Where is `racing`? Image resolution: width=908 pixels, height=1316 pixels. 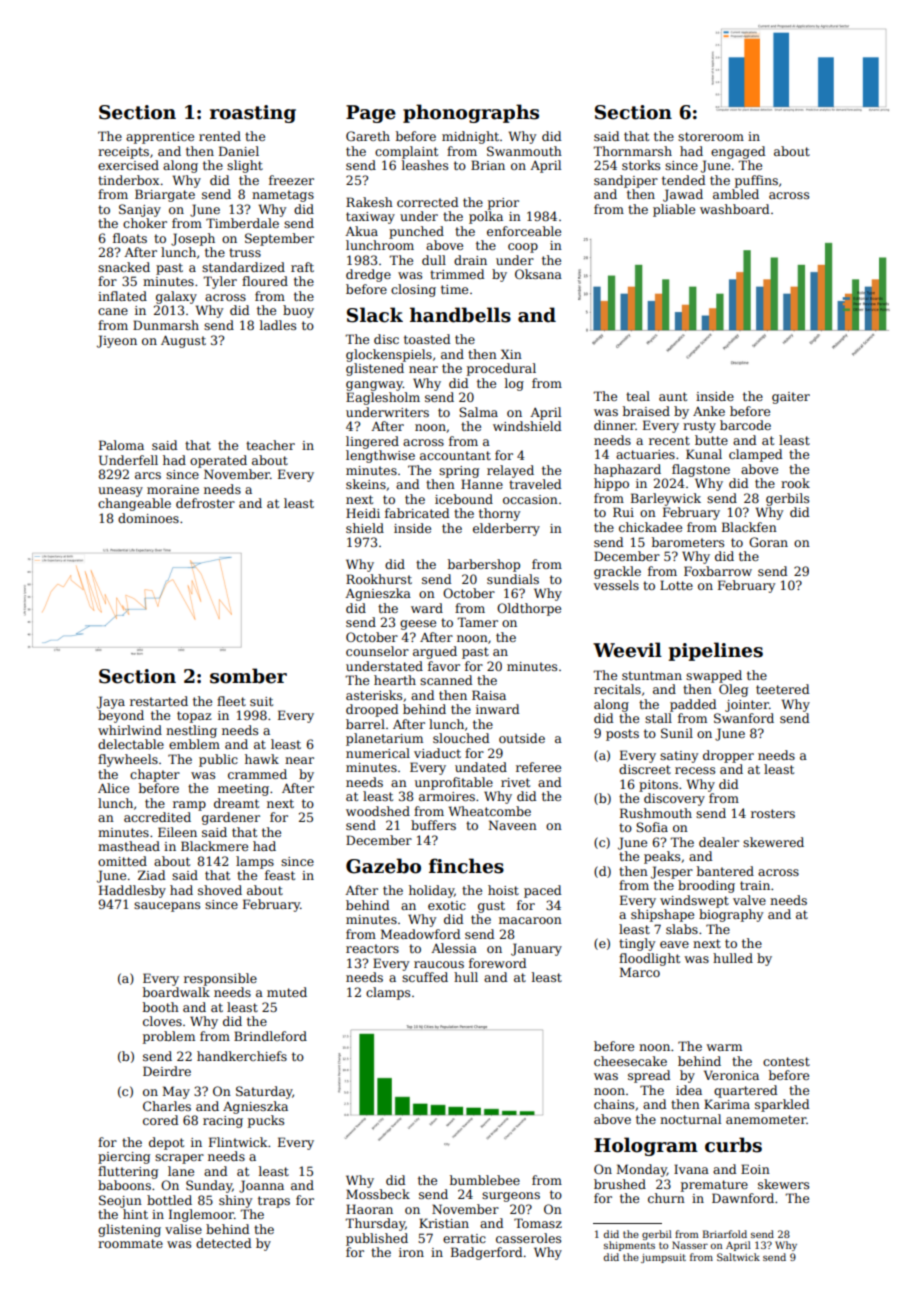
racing is located at coordinates (223, 1122).
